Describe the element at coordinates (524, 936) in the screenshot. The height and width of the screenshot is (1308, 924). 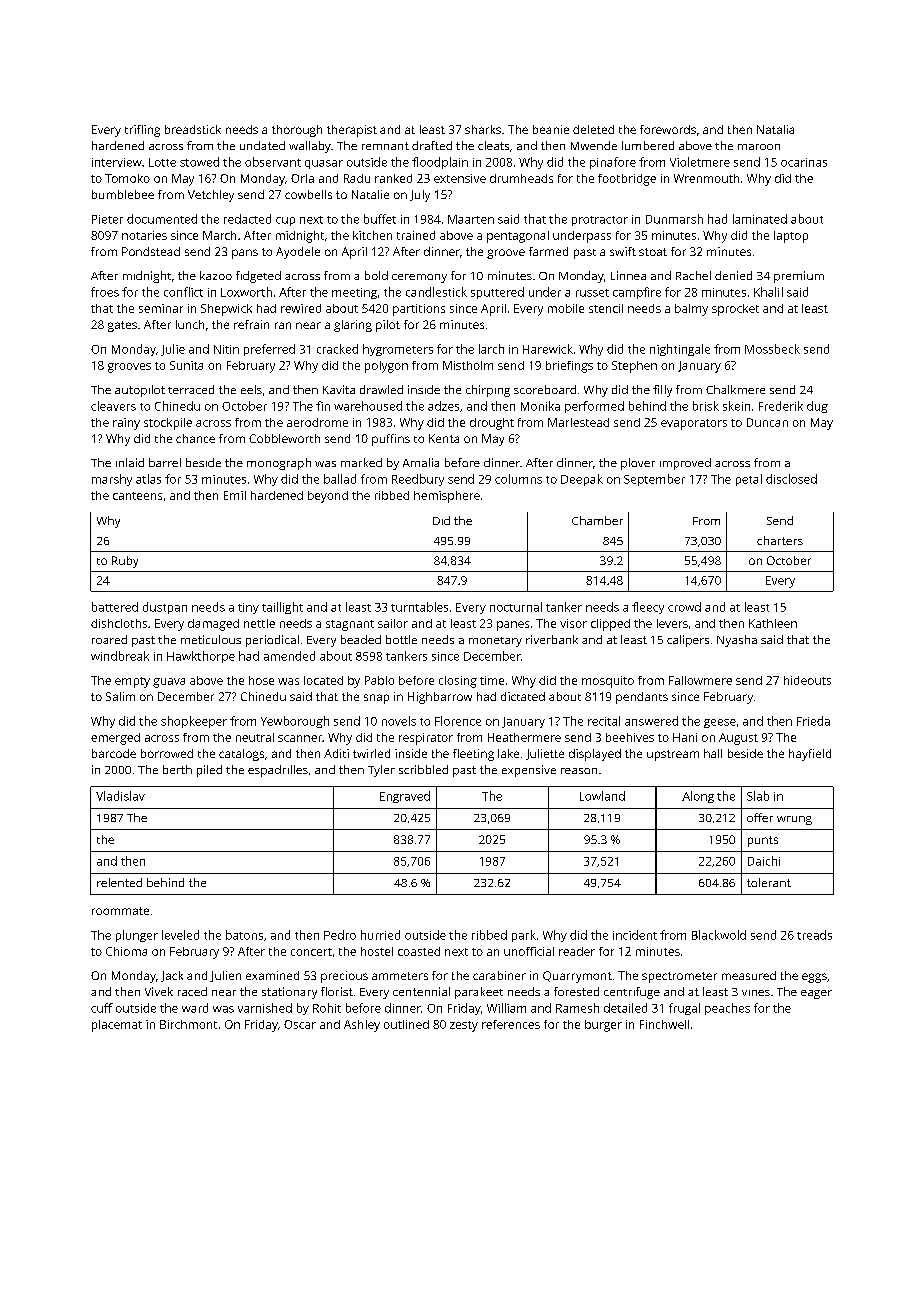
I see `park` at that location.
